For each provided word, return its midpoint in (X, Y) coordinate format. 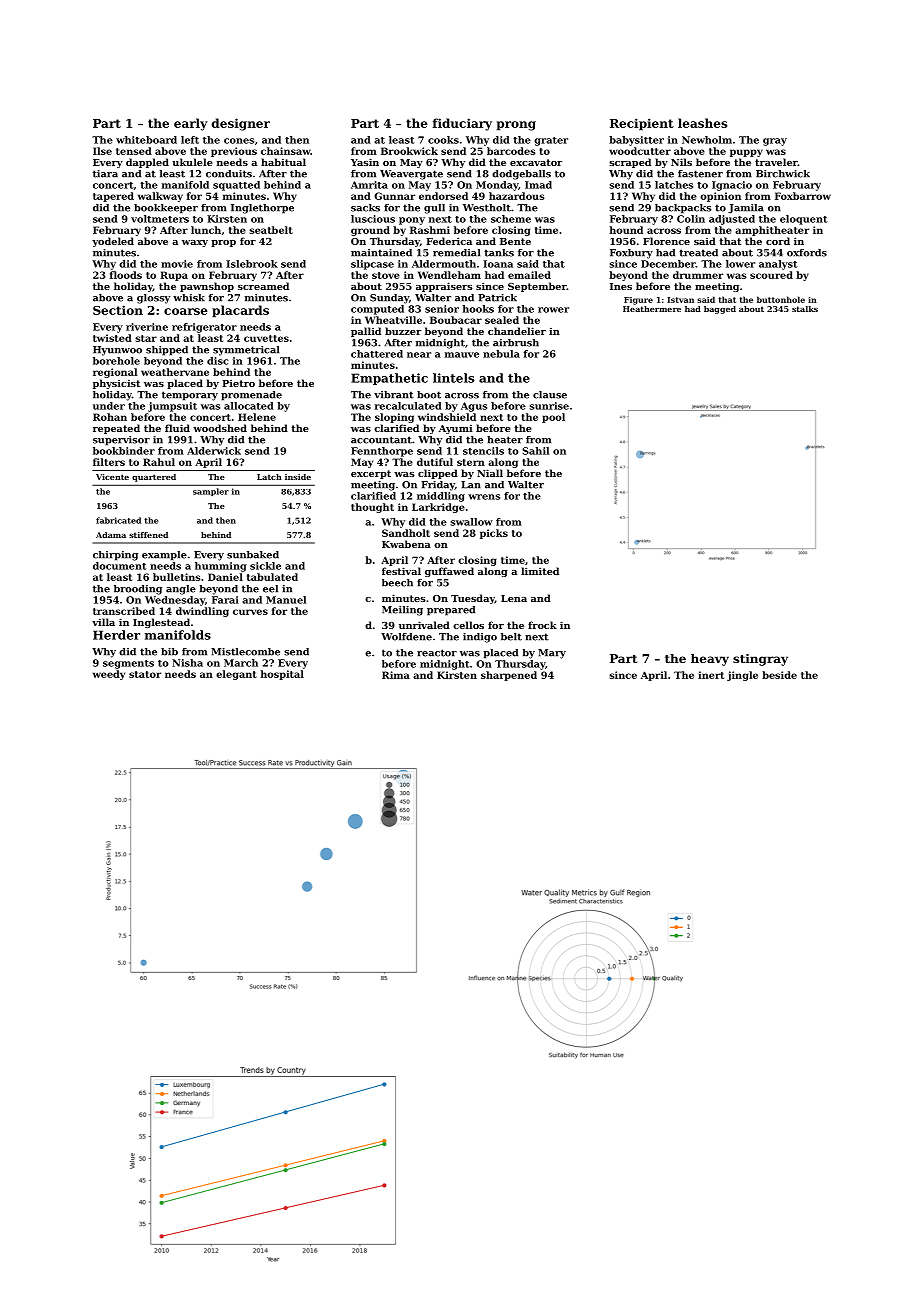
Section (118, 310)
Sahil (535, 451)
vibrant (394, 395)
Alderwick (214, 451)
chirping (115, 556)
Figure (638, 301)
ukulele (192, 162)
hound (626, 230)
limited (540, 571)
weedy (109, 675)
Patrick (497, 298)
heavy (710, 660)
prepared (451, 611)
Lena (514, 598)
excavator (536, 162)
